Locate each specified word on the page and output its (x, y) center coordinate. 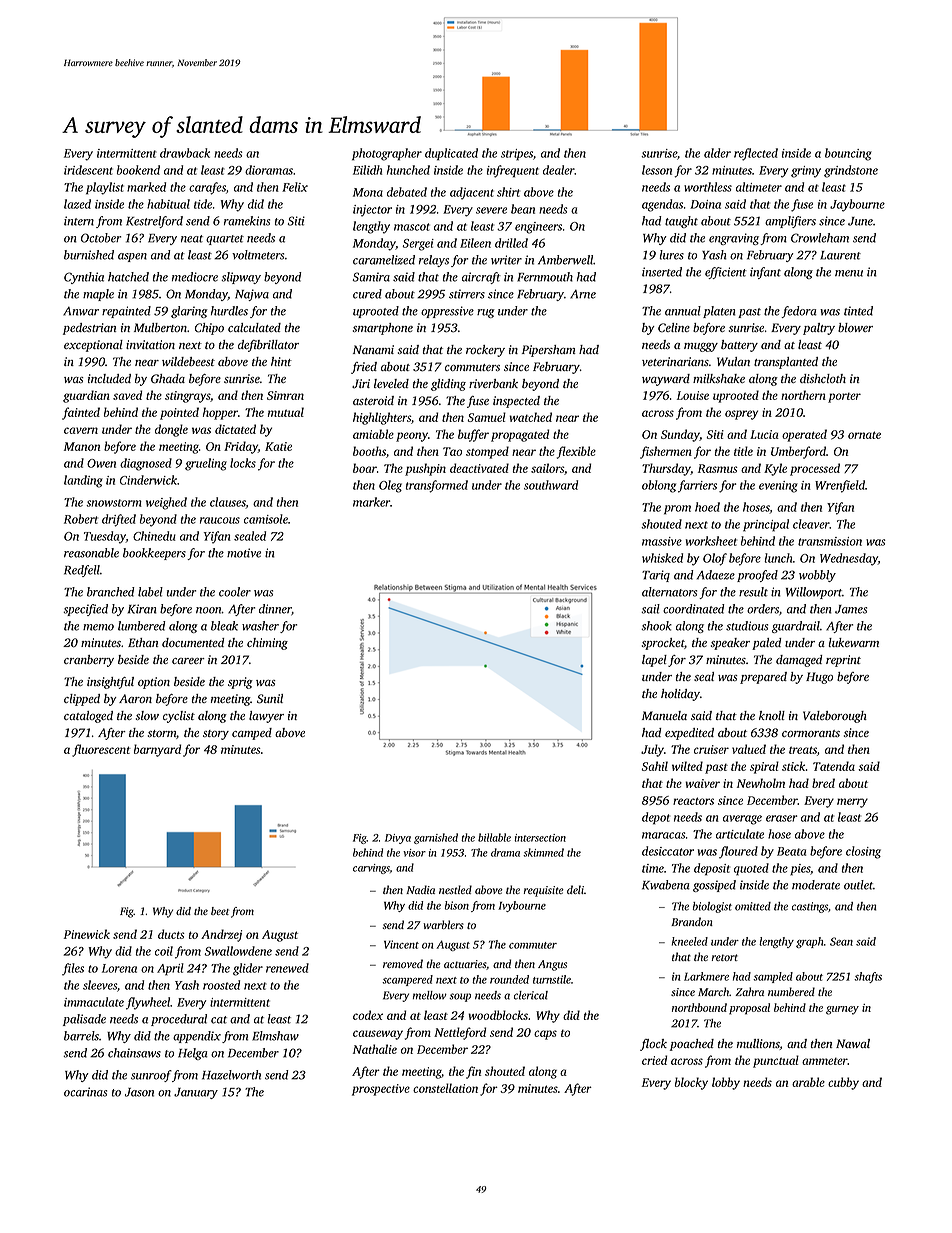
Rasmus (718, 468)
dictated (235, 429)
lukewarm (854, 642)
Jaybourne (857, 205)
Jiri (361, 384)
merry (852, 803)
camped (252, 734)
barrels (81, 1036)
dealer (559, 170)
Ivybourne (522, 906)
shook (656, 626)
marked (146, 187)
